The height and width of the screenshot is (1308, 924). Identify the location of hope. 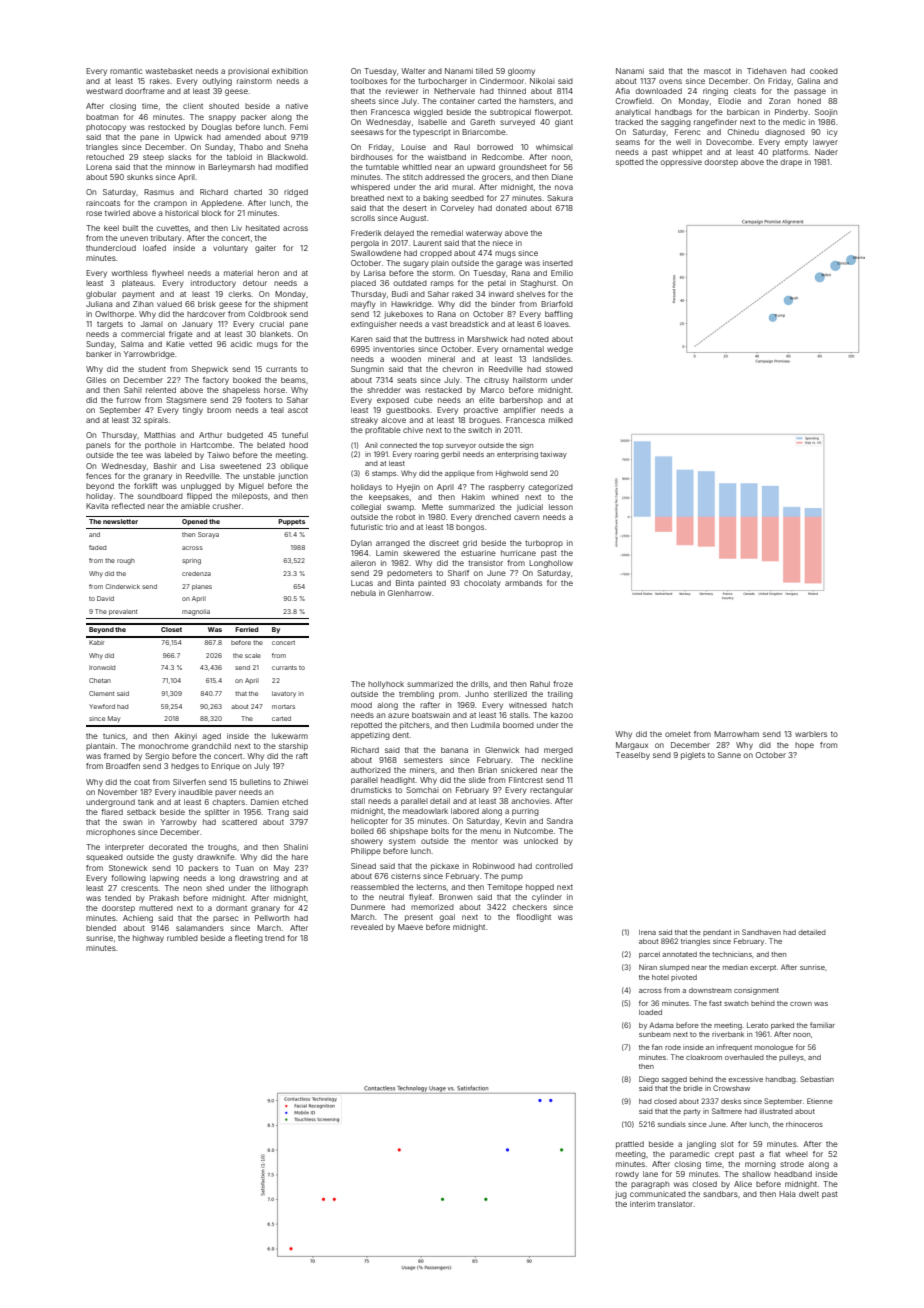
(804, 746).
